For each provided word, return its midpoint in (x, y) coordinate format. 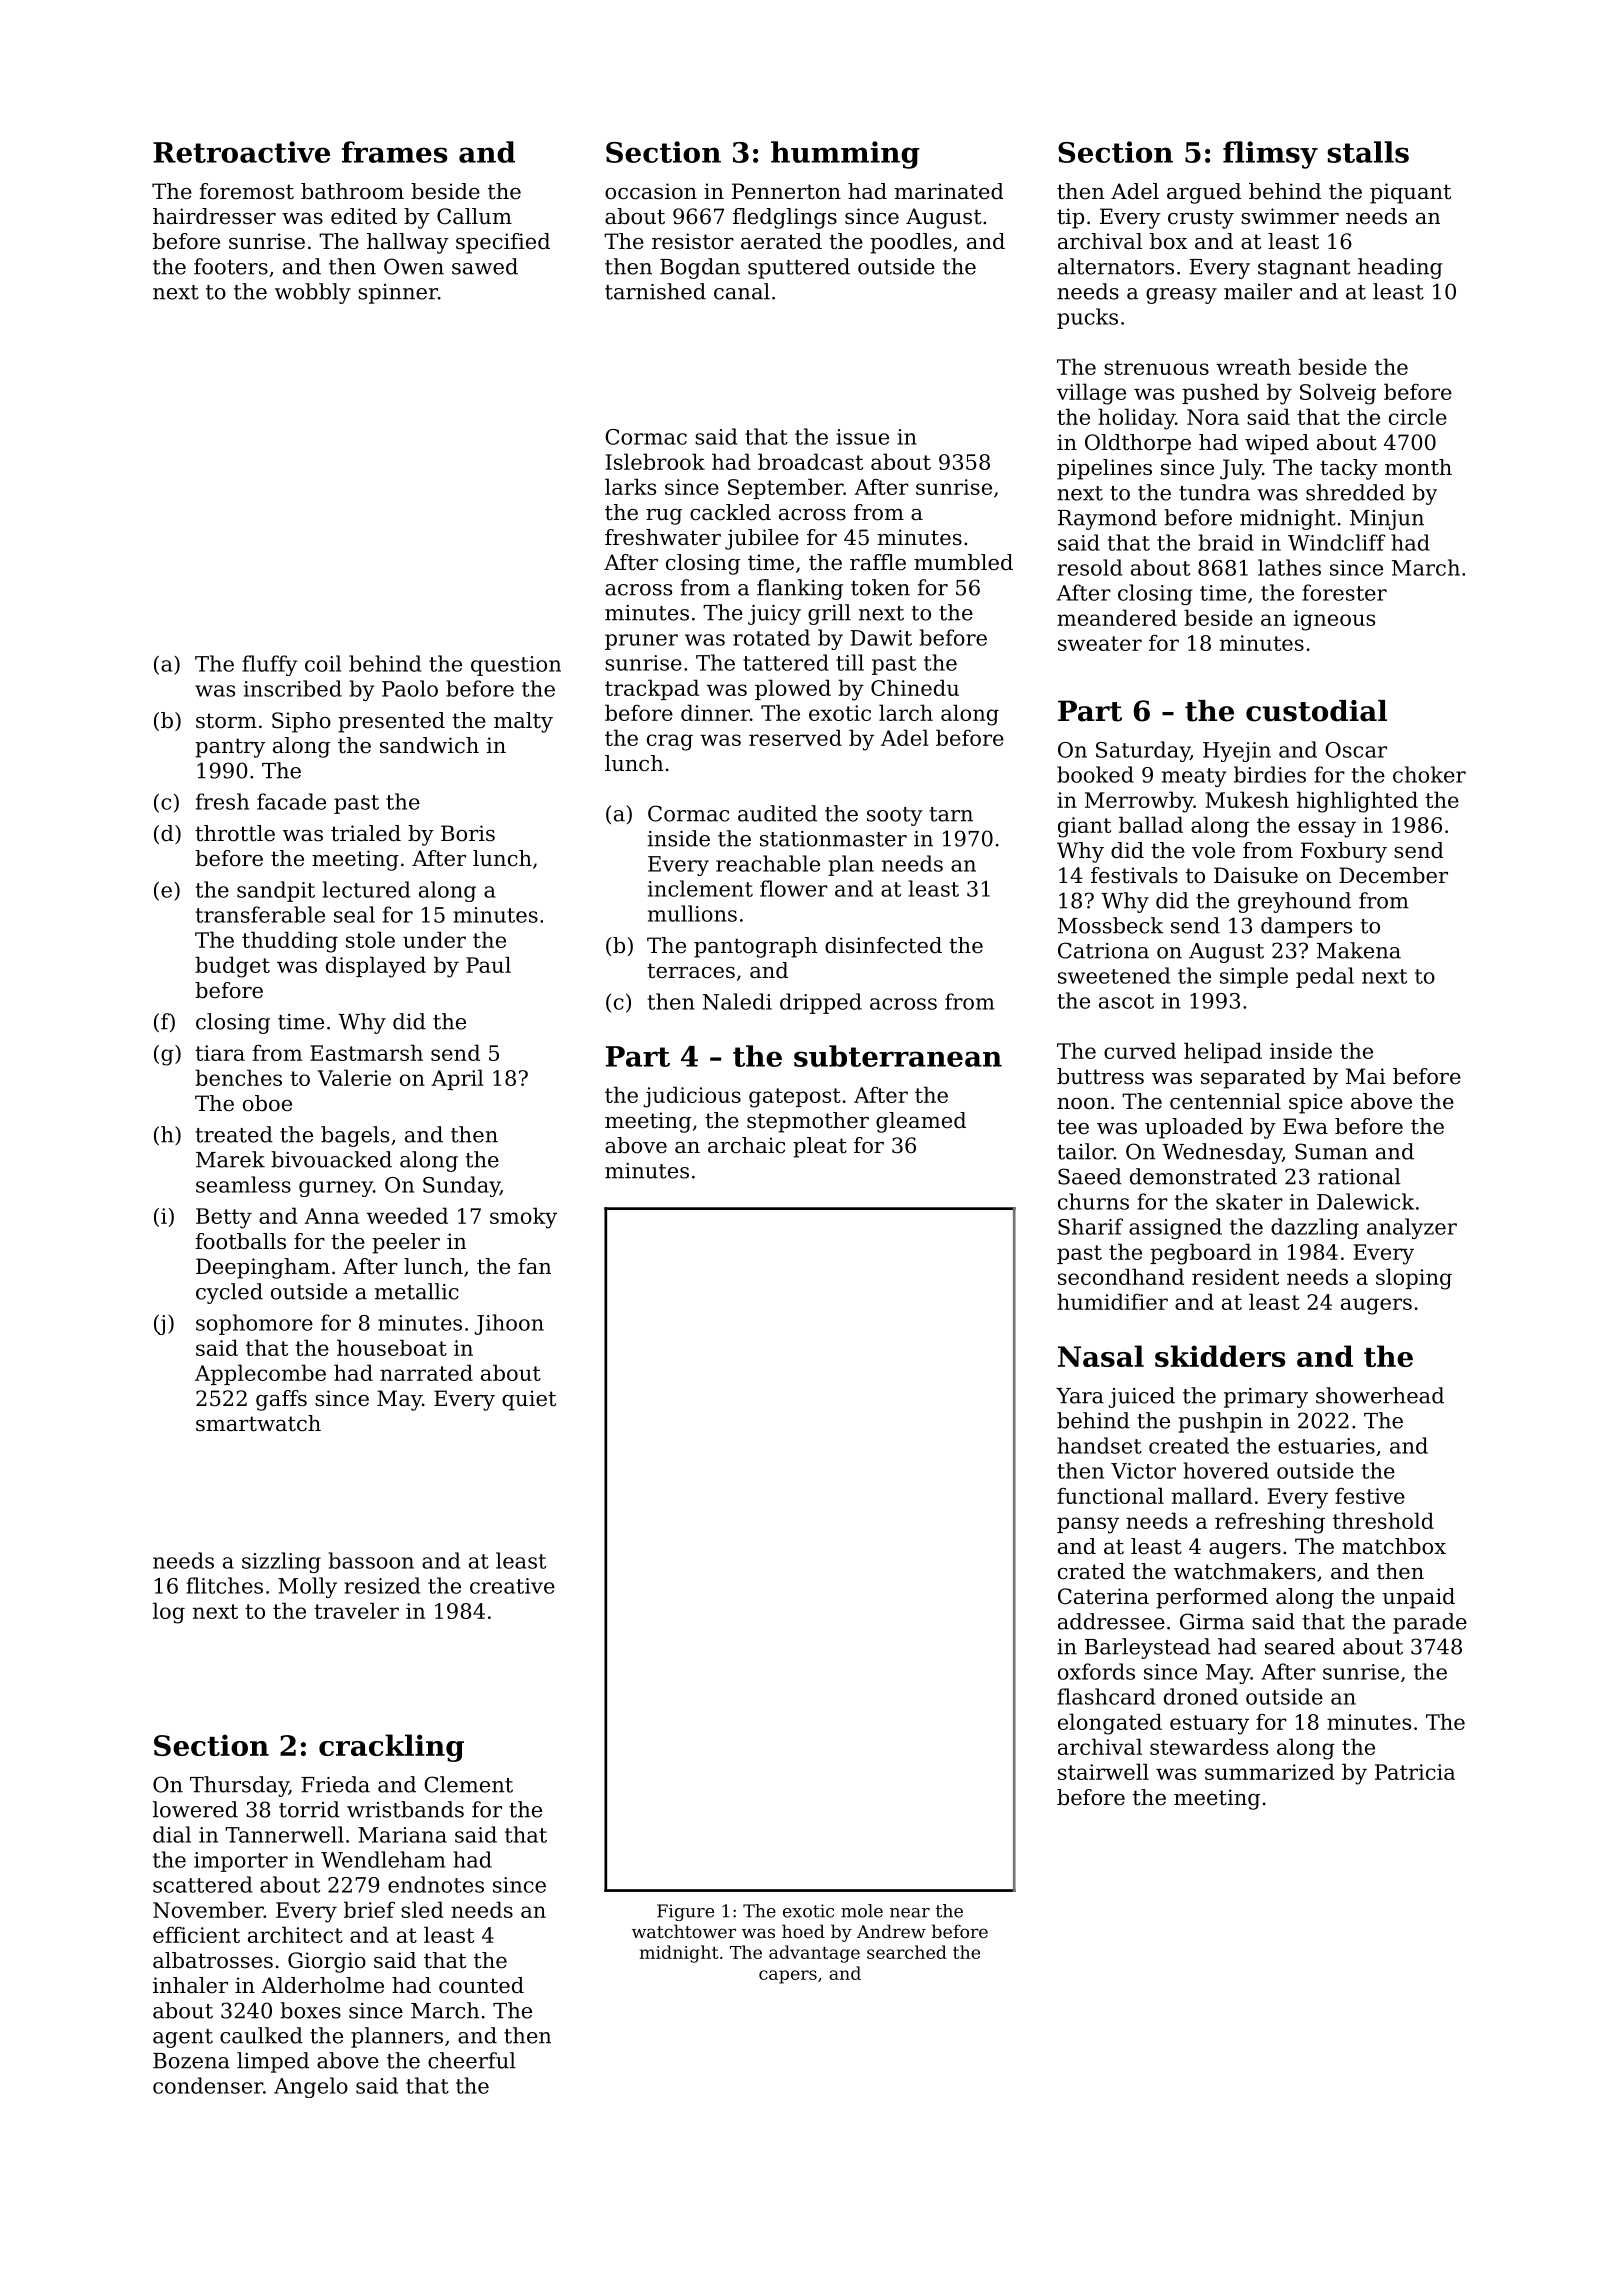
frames (394, 152)
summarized (1270, 1771)
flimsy (1270, 155)
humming (845, 155)
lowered (195, 1809)
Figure (685, 1912)
